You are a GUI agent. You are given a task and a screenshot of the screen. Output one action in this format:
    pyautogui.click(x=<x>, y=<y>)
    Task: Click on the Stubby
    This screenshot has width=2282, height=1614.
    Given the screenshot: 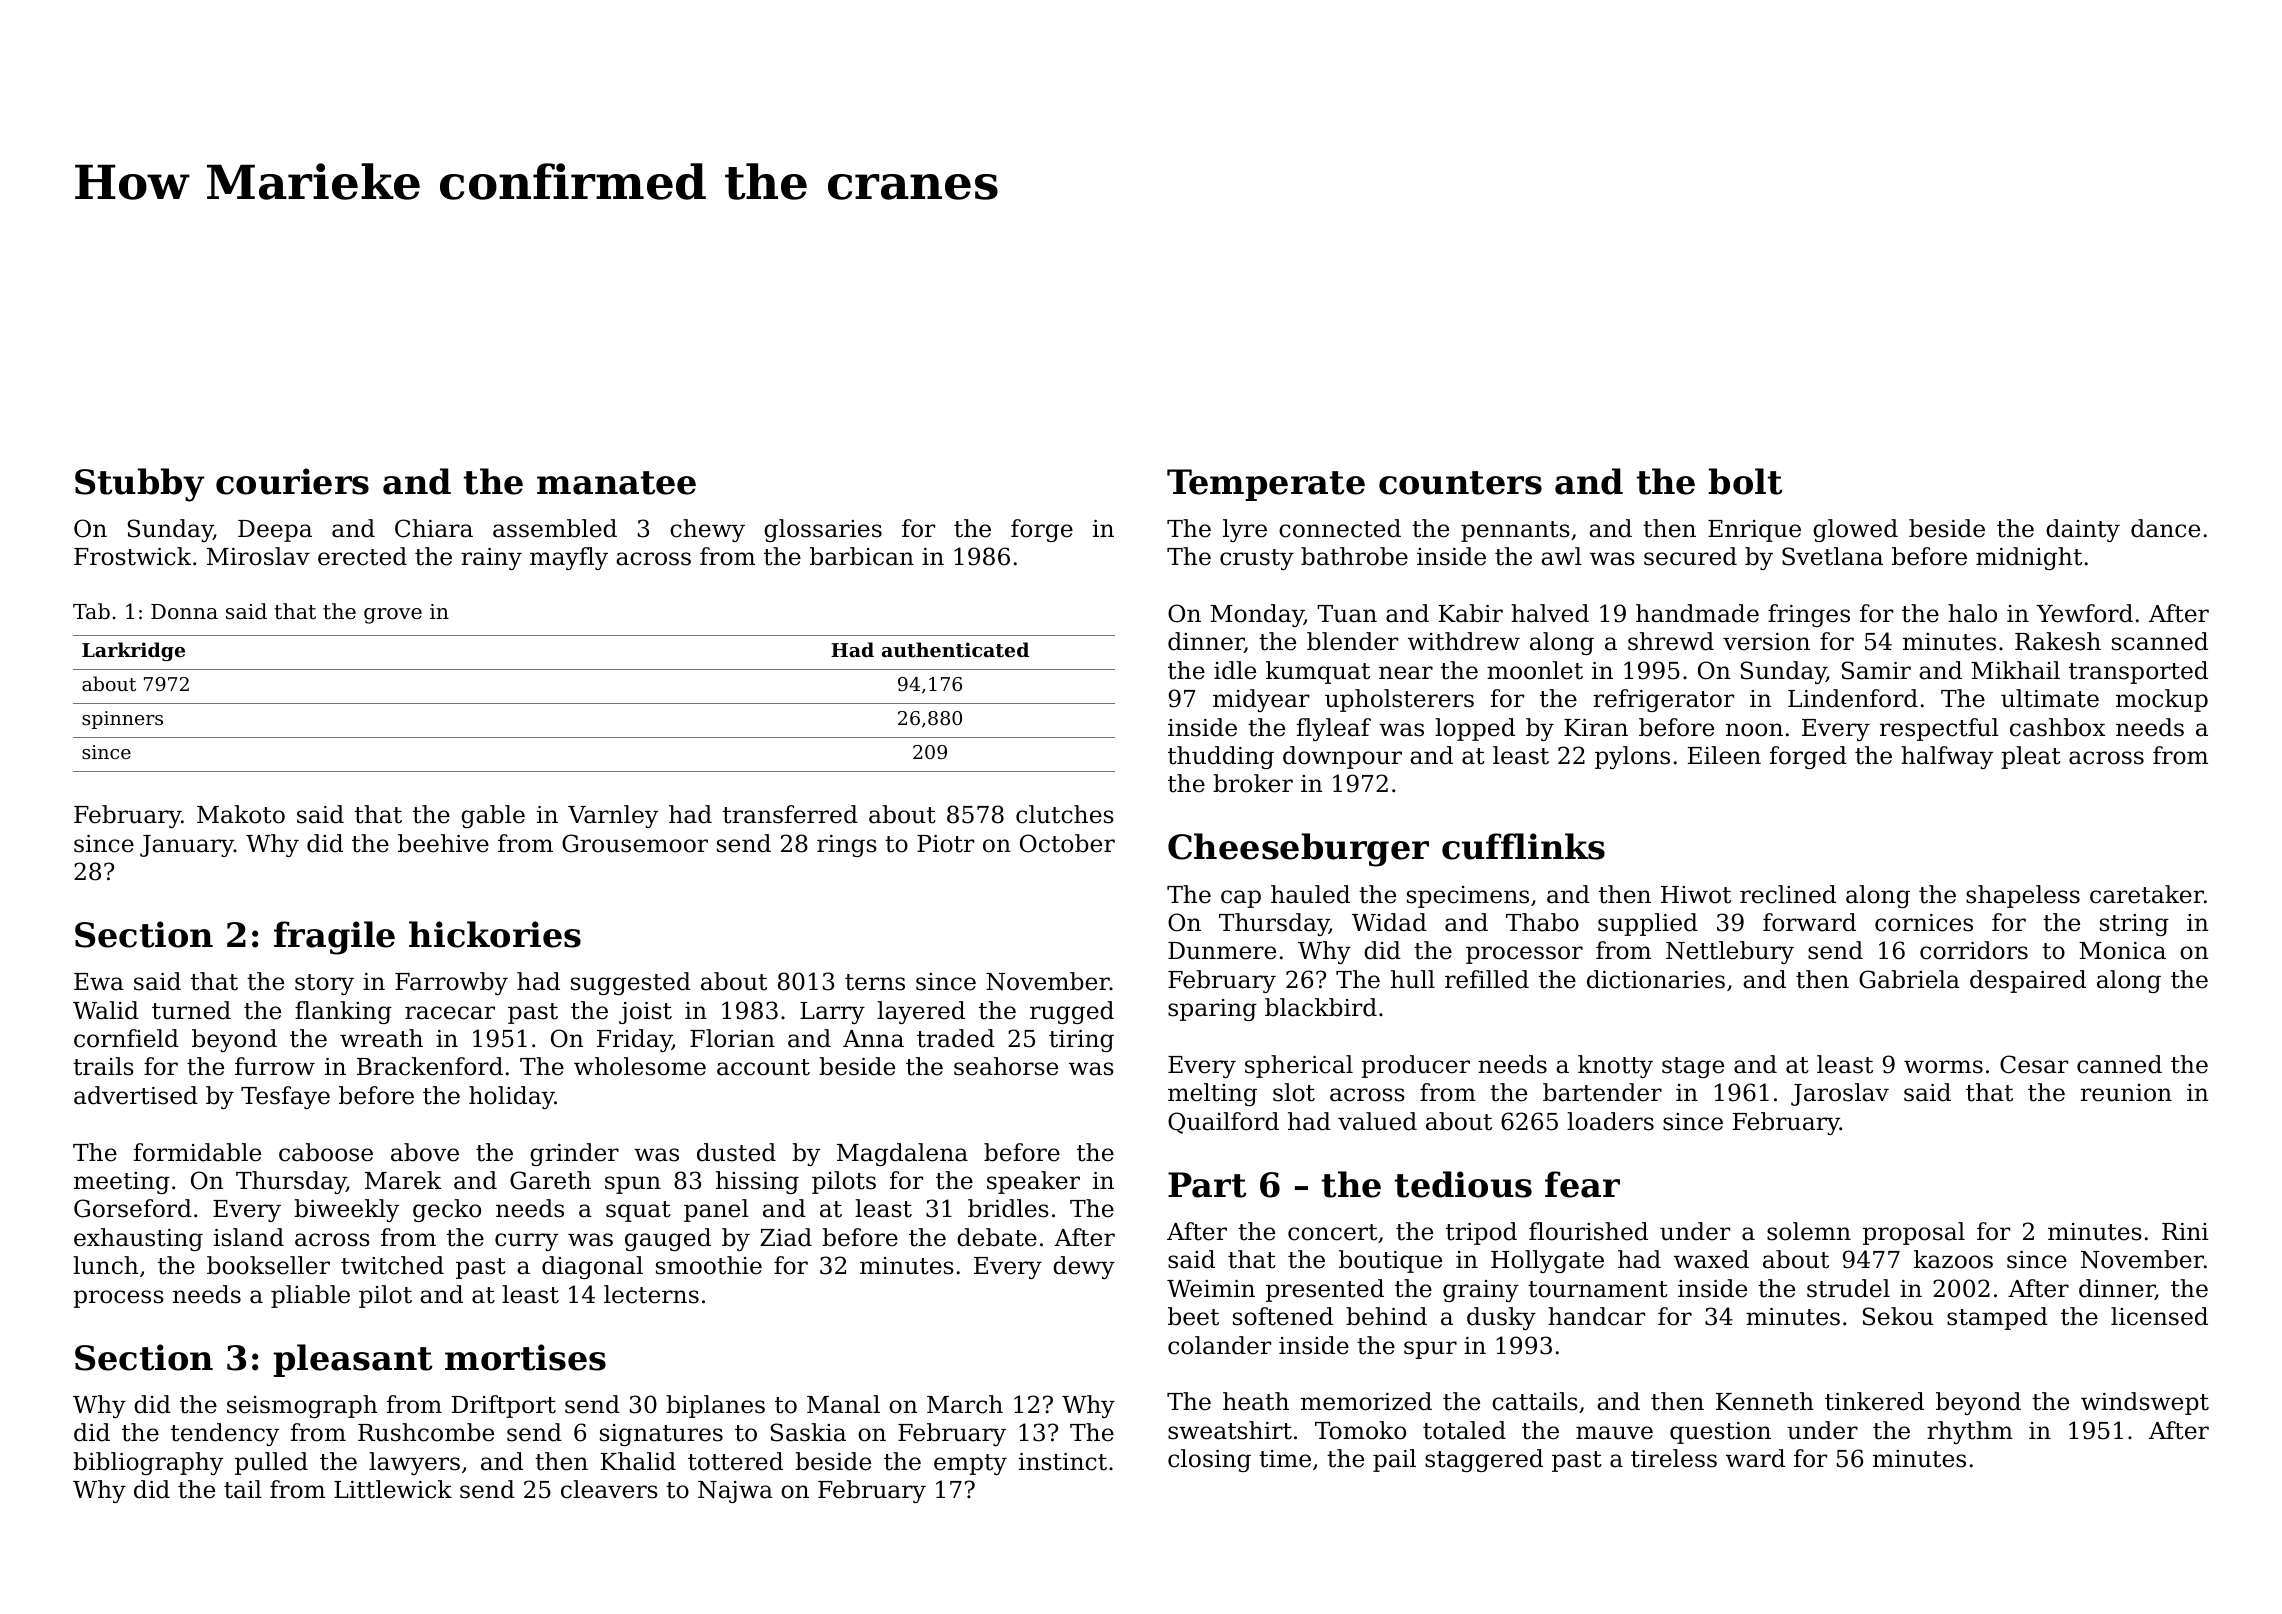 What is the action you would take?
    pyautogui.click(x=140, y=485)
